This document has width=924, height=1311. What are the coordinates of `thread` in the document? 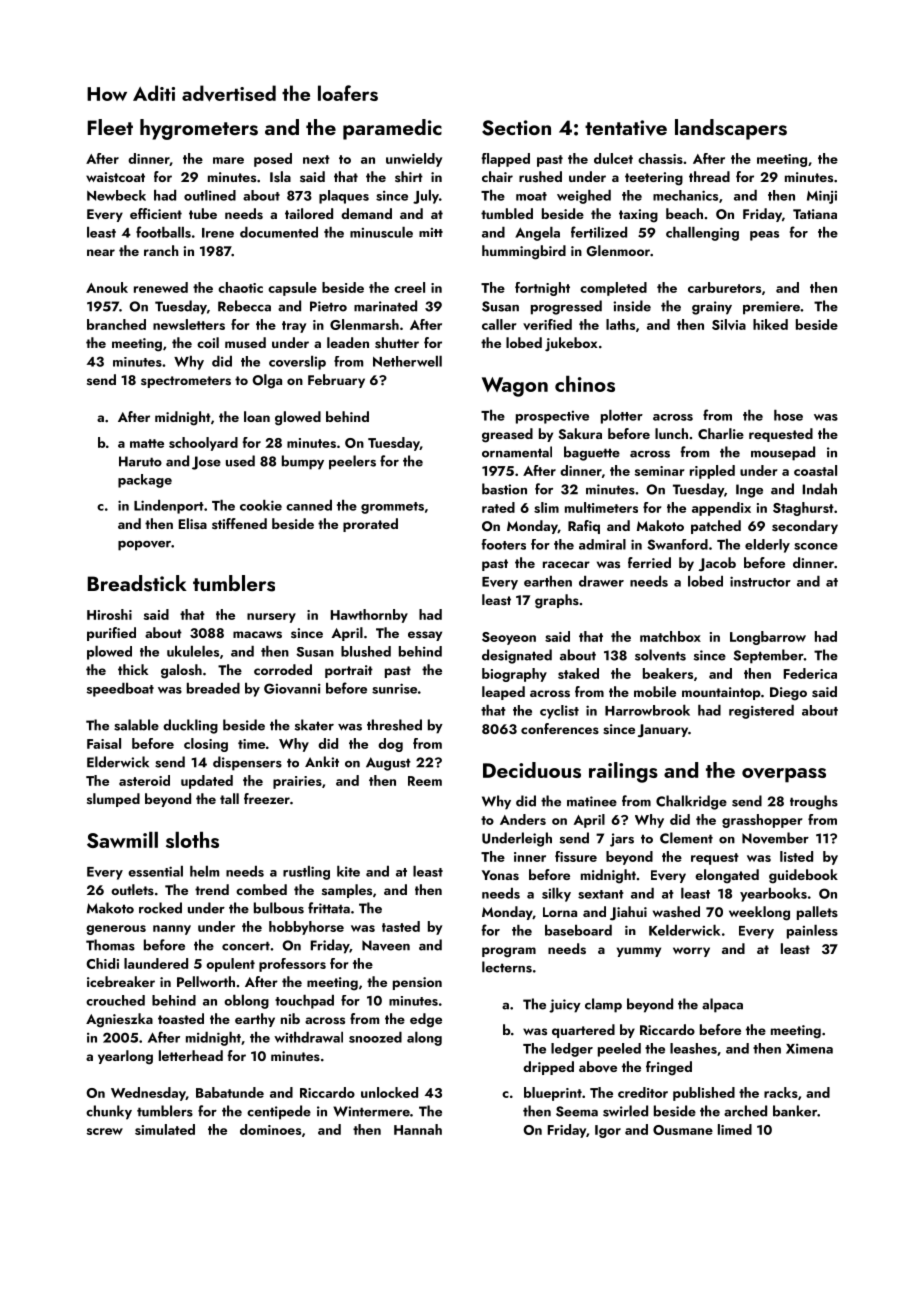 It's located at (709, 176).
